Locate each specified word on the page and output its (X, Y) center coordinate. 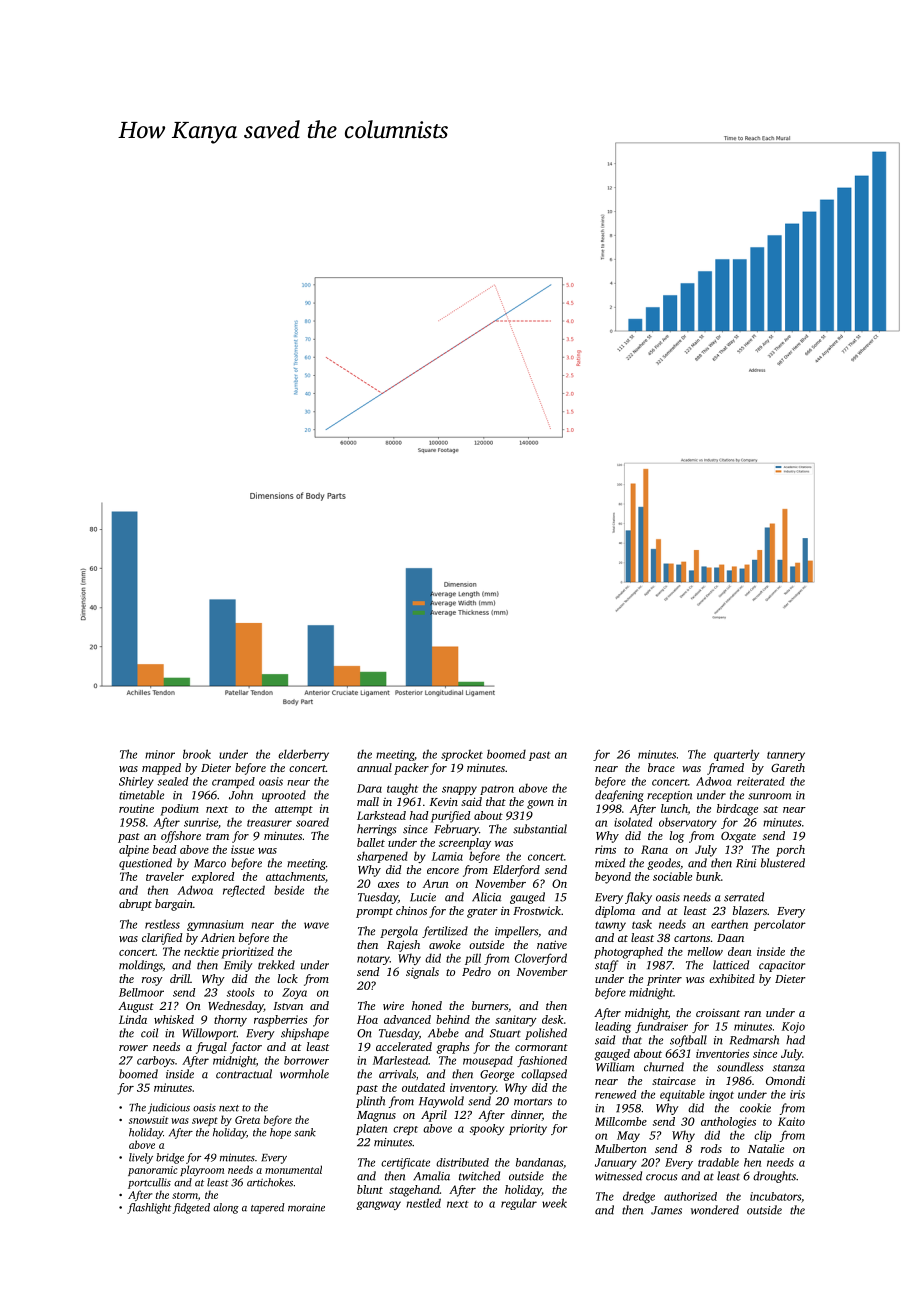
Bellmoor (141, 992)
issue (242, 849)
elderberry (303, 755)
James (666, 1210)
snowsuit (148, 1120)
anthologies (728, 1123)
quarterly (736, 755)
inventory (473, 1089)
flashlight (149, 1208)
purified (451, 817)
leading (613, 1027)
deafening (619, 796)
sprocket (462, 755)
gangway (378, 1205)
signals (422, 973)
